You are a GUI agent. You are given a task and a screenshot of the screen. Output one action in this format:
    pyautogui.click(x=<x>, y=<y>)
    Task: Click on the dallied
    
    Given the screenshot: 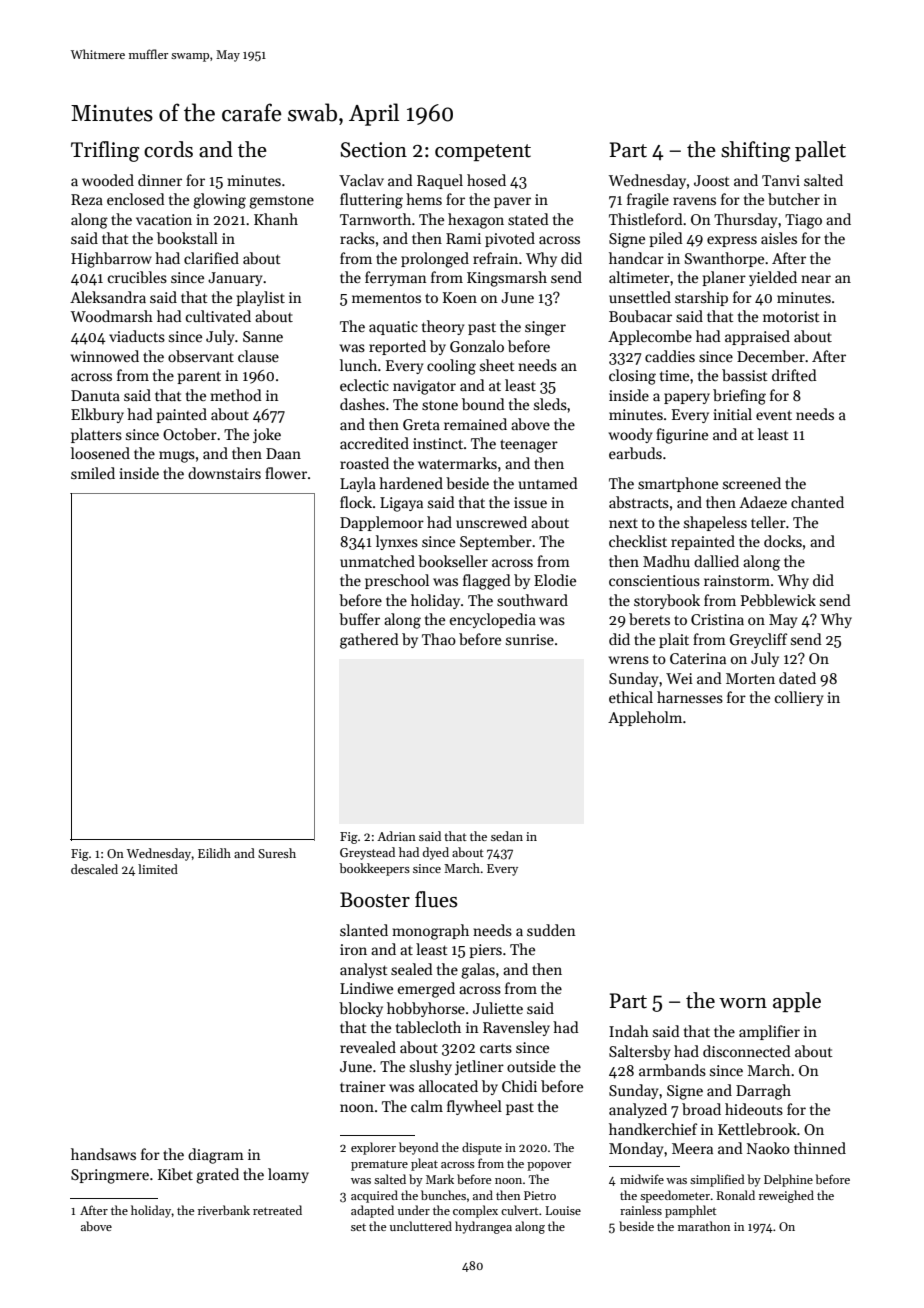 What is the action you would take?
    pyautogui.click(x=716, y=561)
